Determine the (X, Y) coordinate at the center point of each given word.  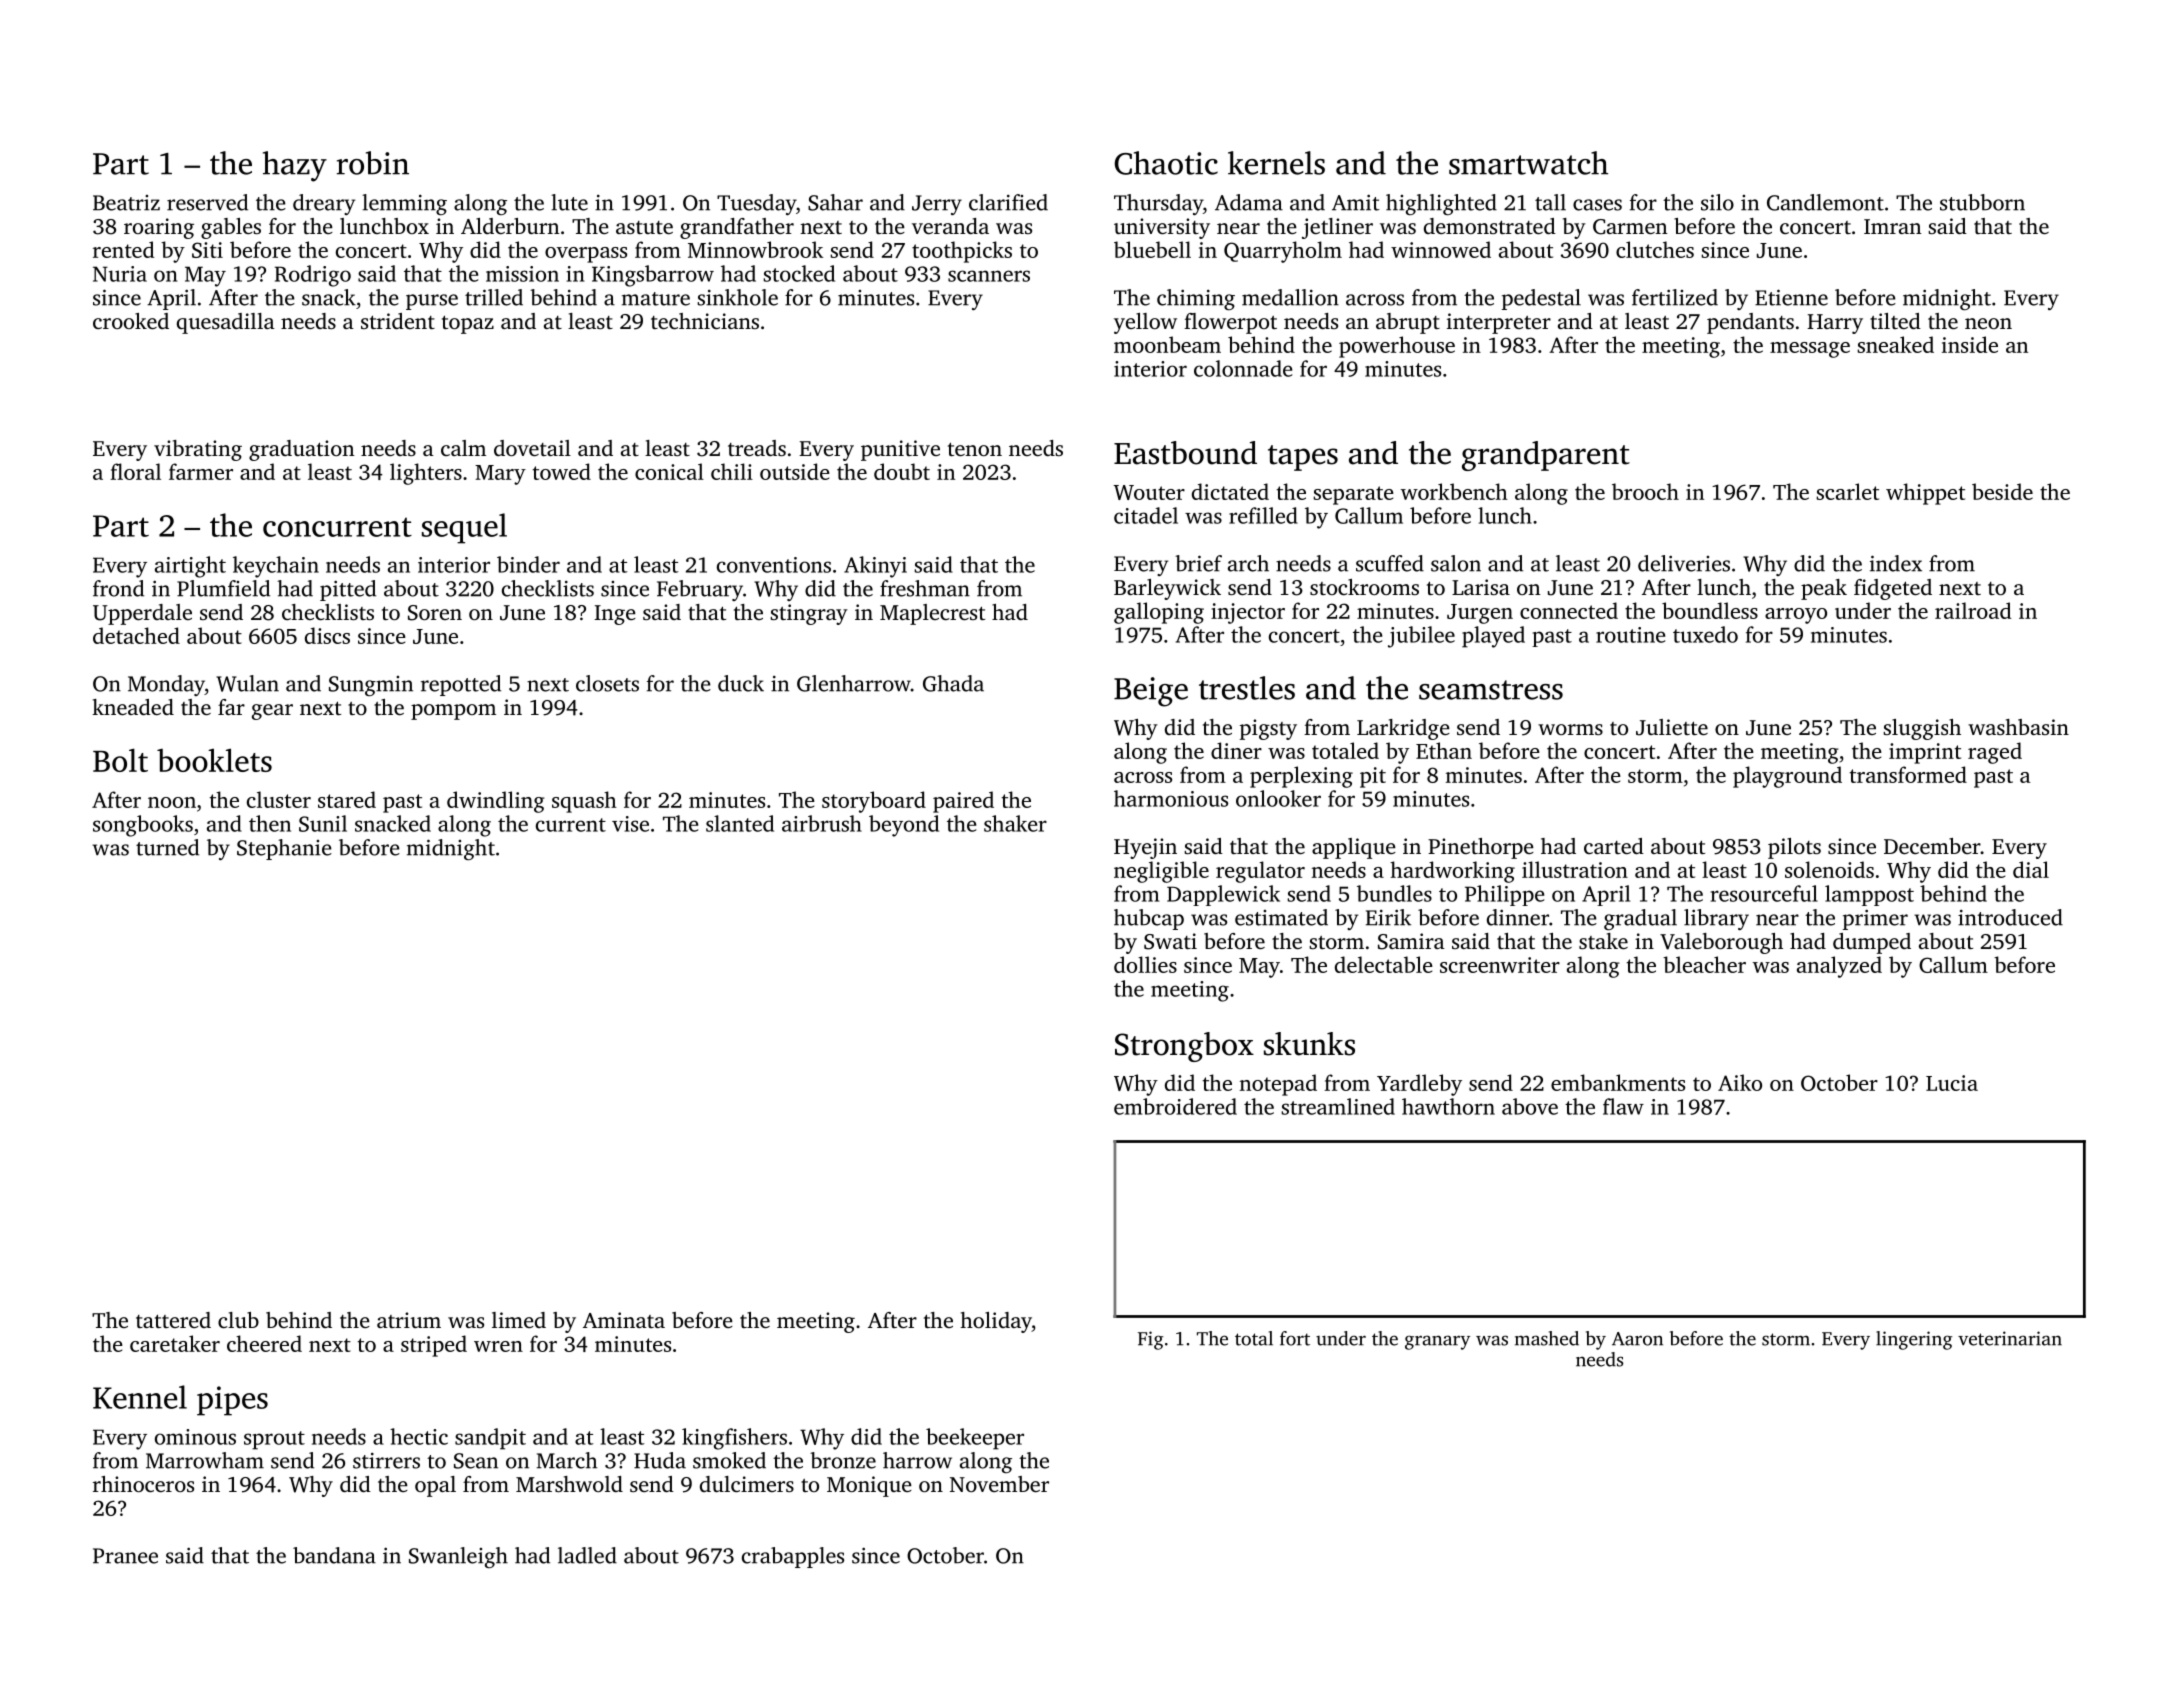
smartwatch (1528, 163)
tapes (1303, 458)
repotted (461, 685)
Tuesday (756, 204)
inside (1970, 344)
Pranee (125, 1556)
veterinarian (2010, 1338)
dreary (324, 204)
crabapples (793, 1557)
